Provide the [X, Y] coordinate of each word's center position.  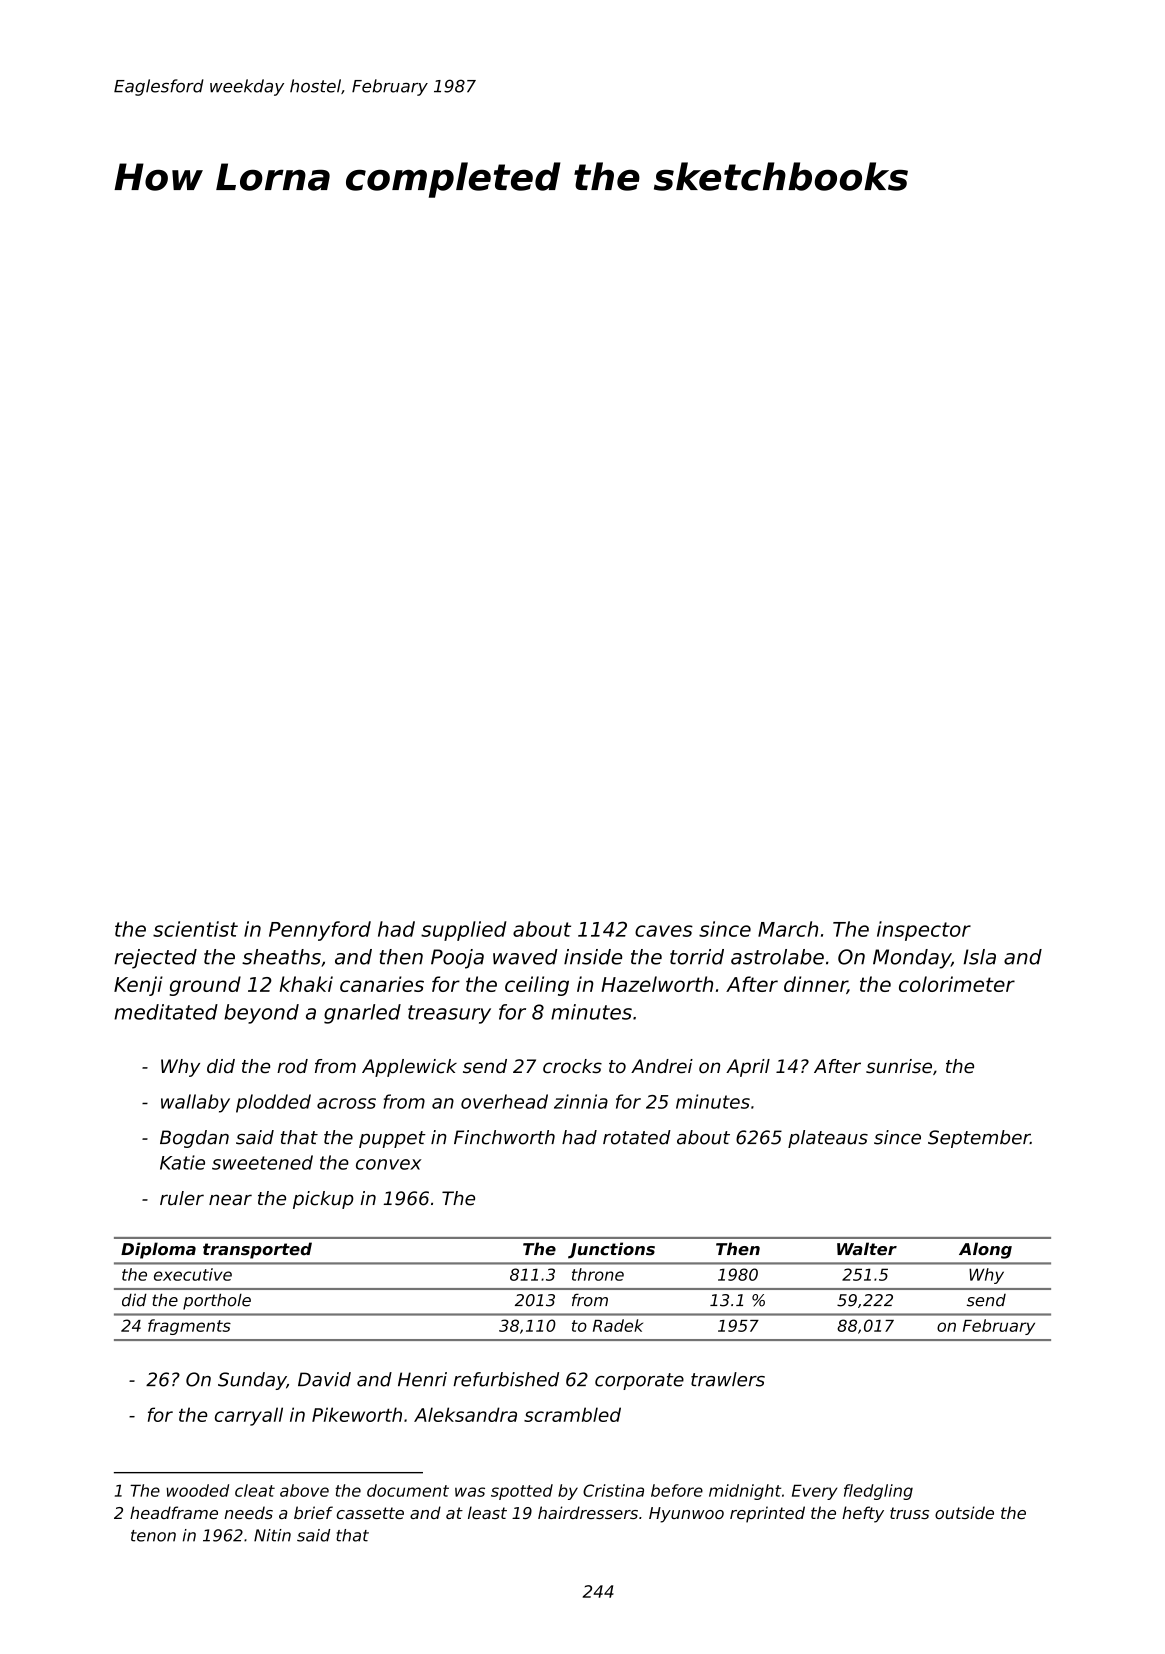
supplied [463, 931]
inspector [924, 931]
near [230, 1200]
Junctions [611, 1250]
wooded [198, 1490]
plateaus [828, 1139]
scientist [195, 929]
